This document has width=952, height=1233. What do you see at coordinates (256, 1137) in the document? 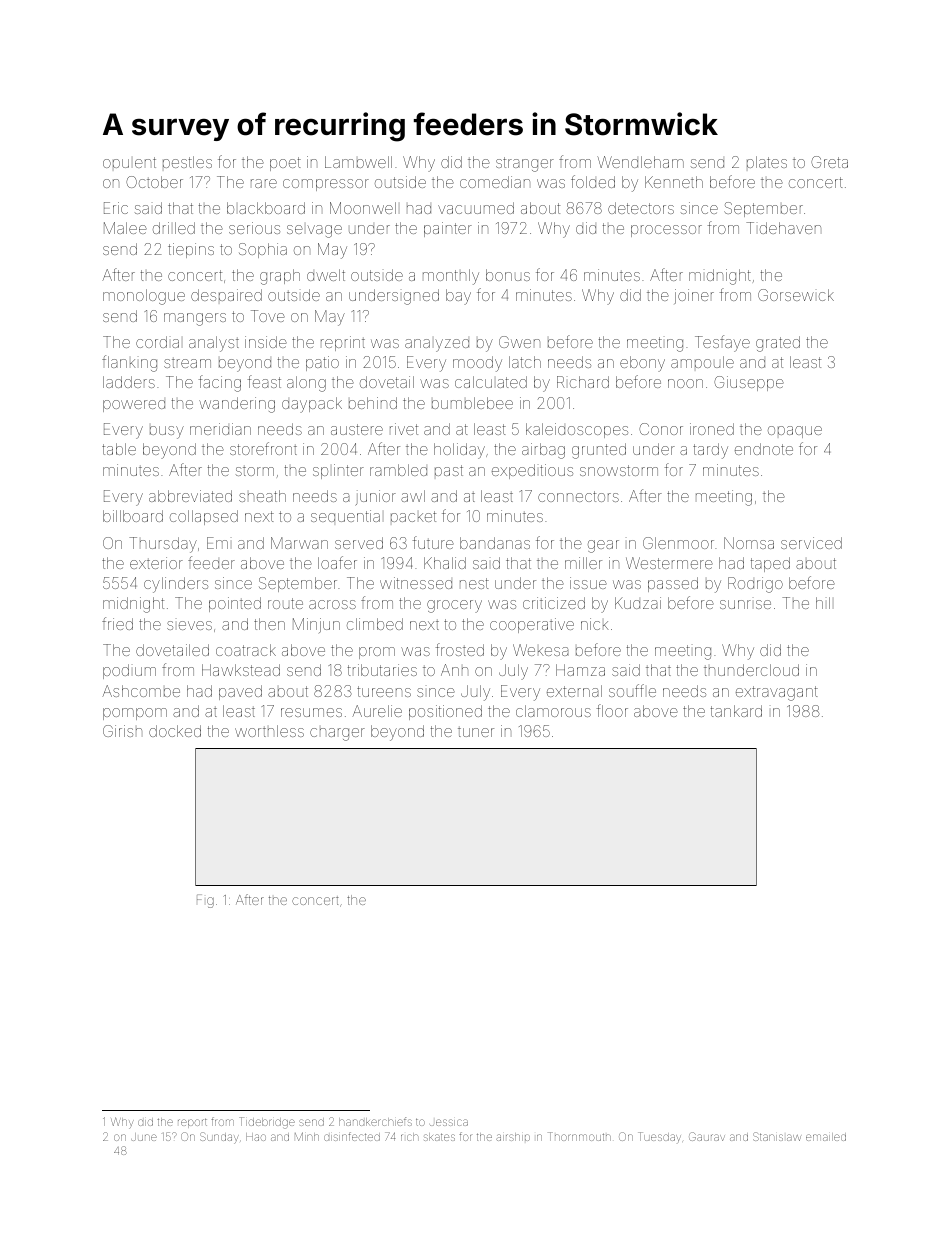
I see `Hao` at bounding box center [256, 1137].
